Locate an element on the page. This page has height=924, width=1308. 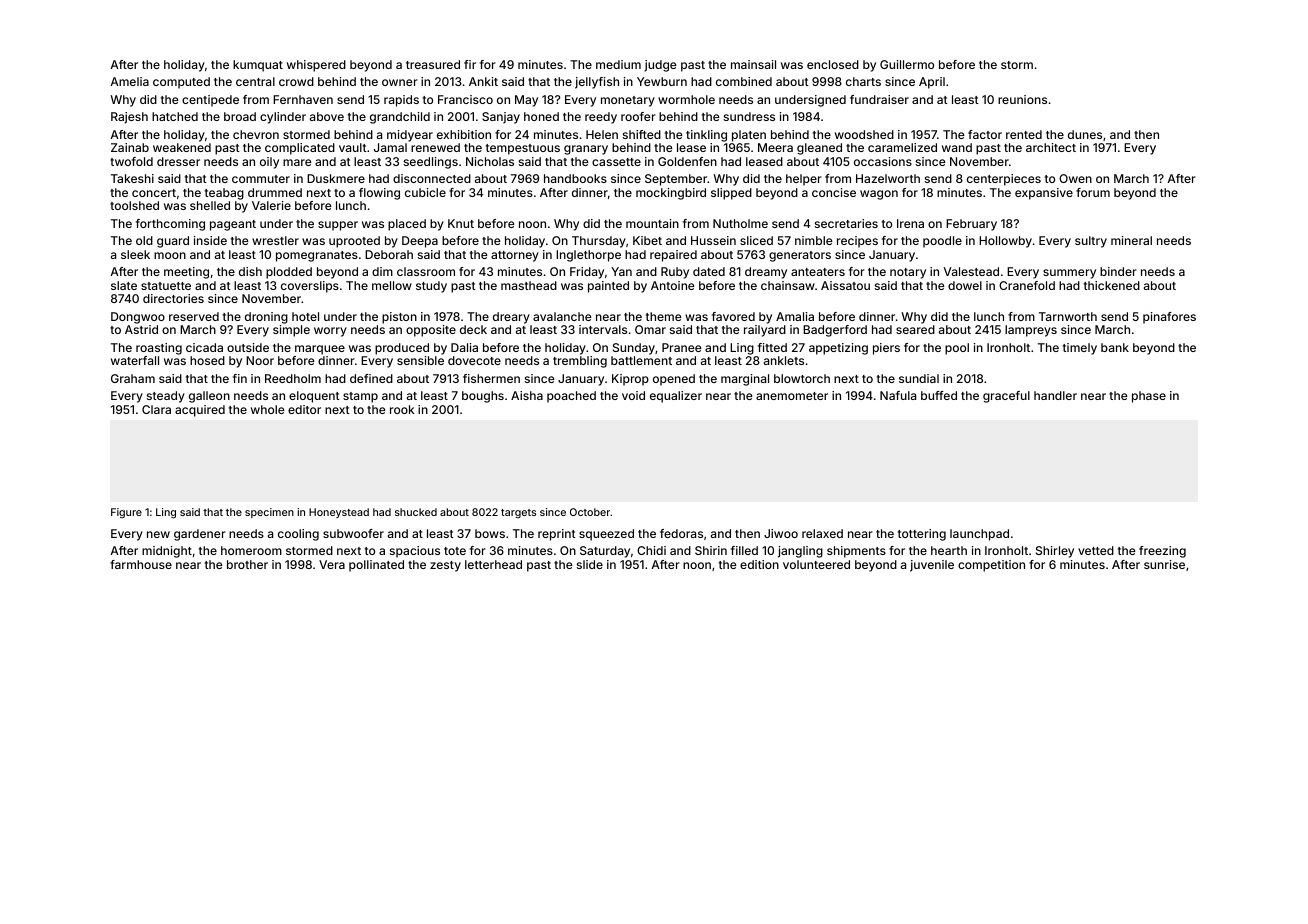
volunteered is located at coordinates (816, 564).
